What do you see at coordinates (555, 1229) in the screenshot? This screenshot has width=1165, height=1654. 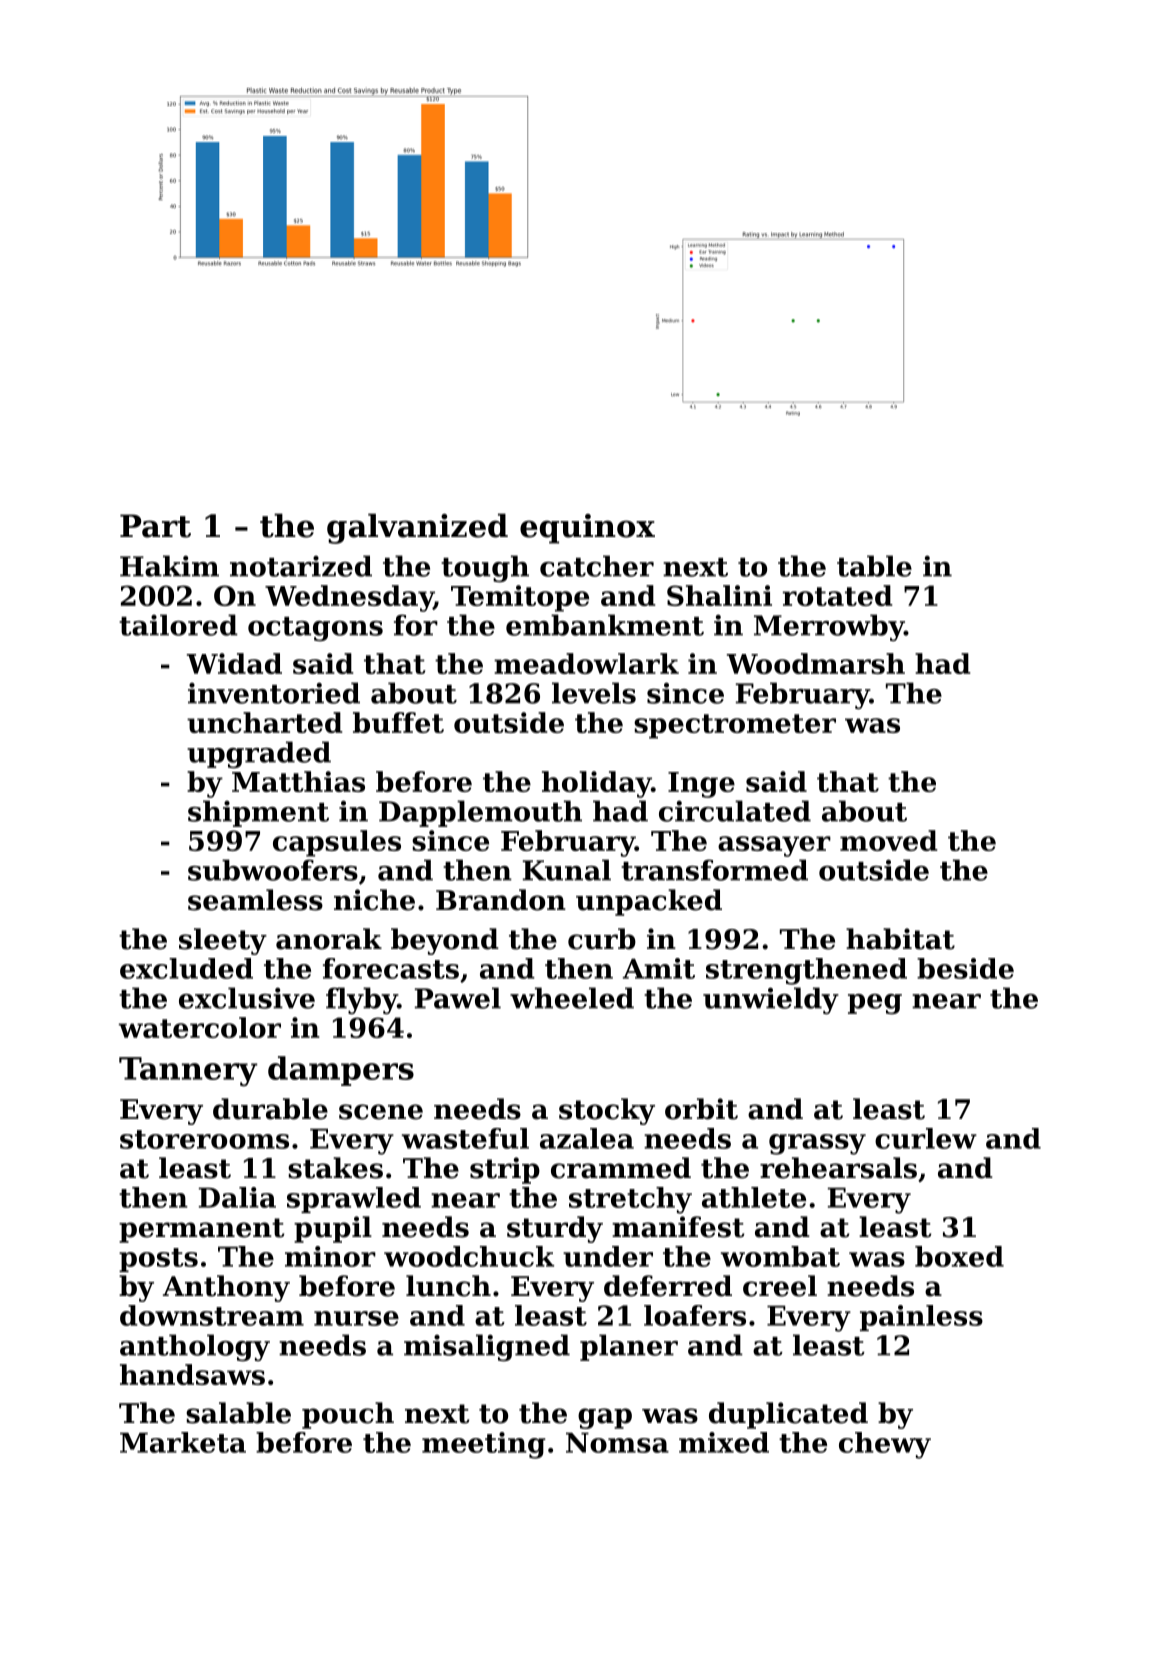 I see `sturdy` at bounding box center [555, 1229].
